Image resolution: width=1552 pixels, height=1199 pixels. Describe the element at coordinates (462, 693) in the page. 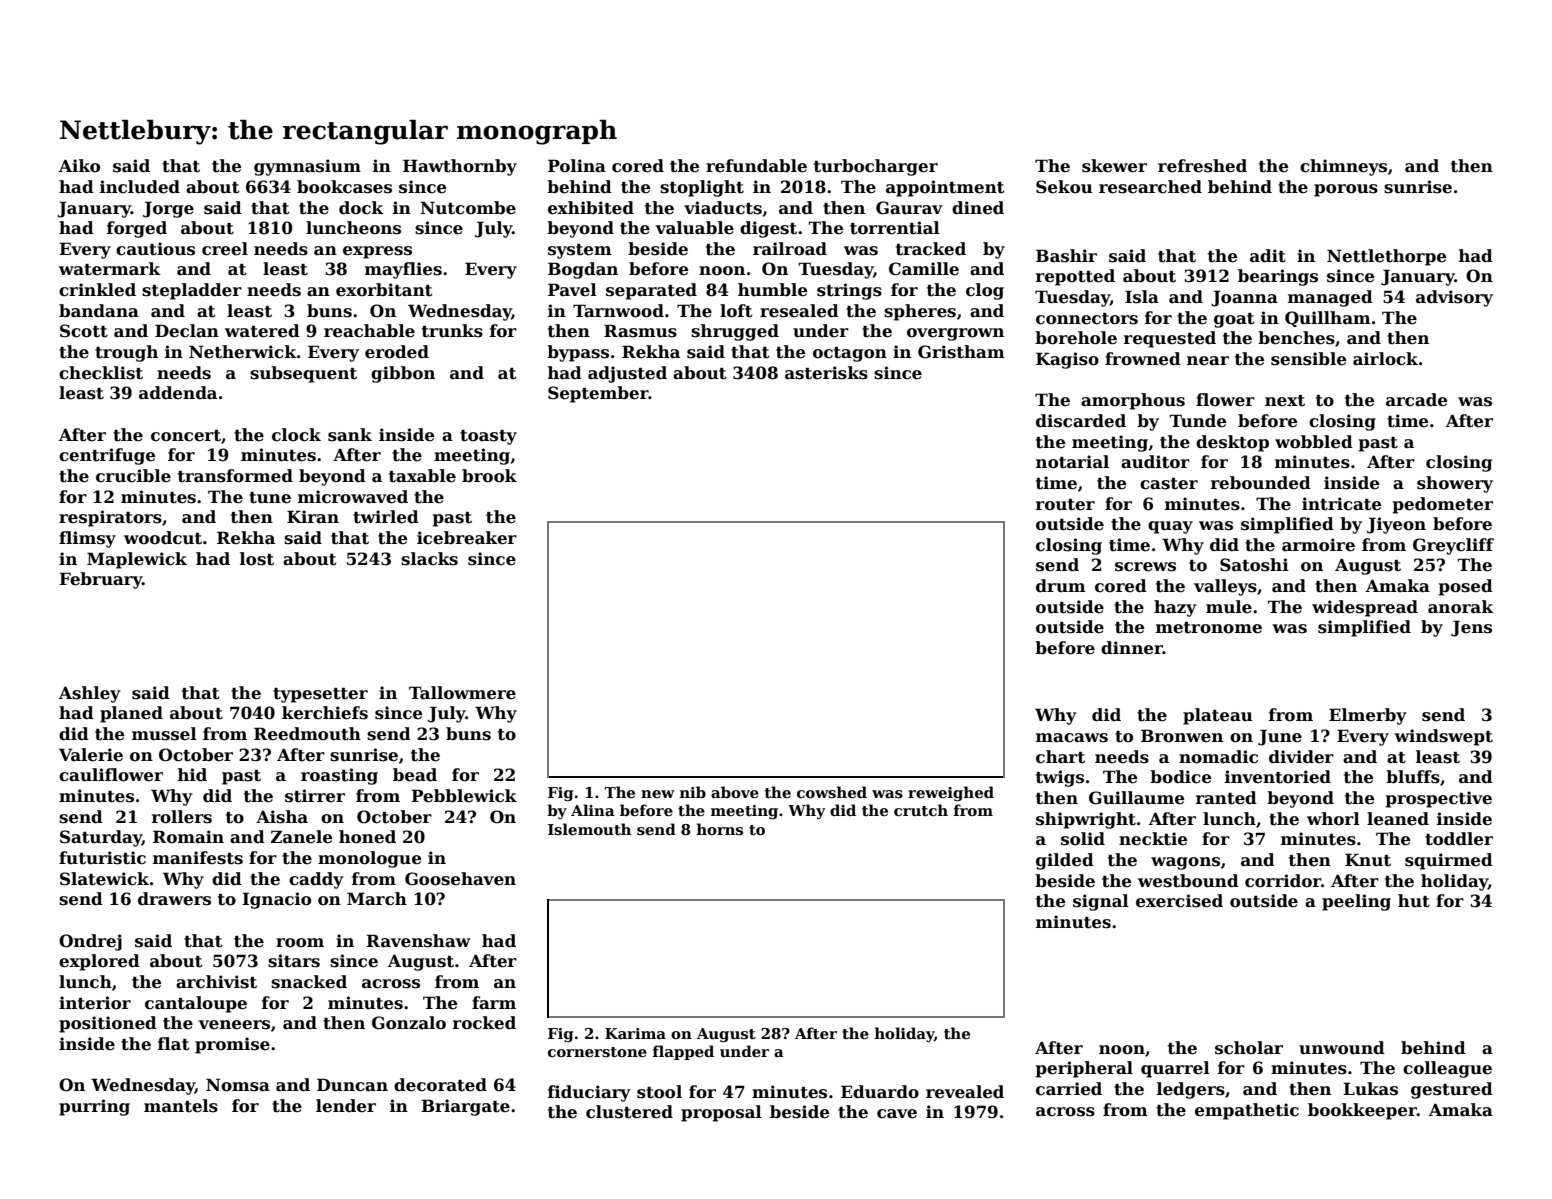

I see `Tallowmere` at that location.
